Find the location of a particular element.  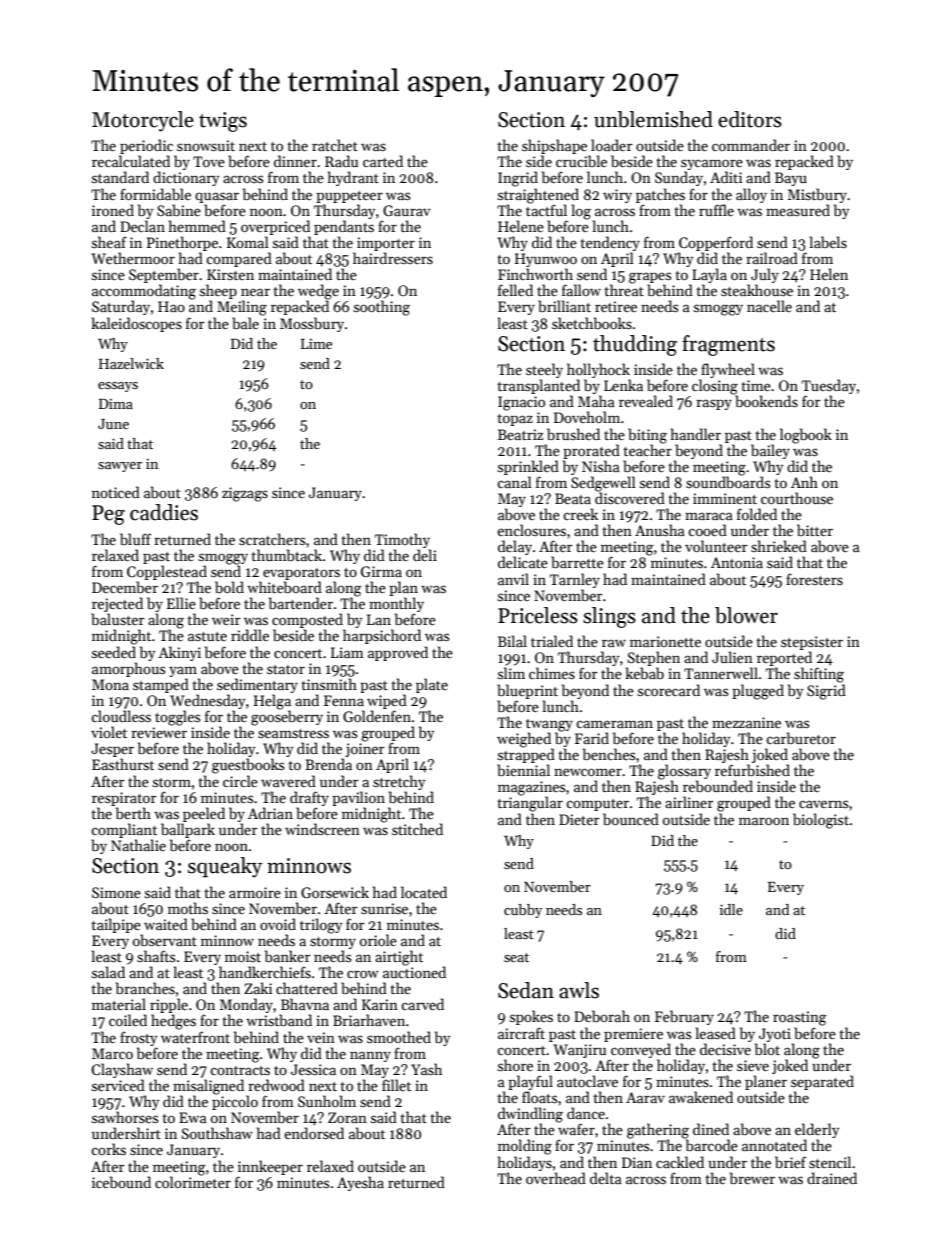

Anh is located at coordinates (804, 482).
